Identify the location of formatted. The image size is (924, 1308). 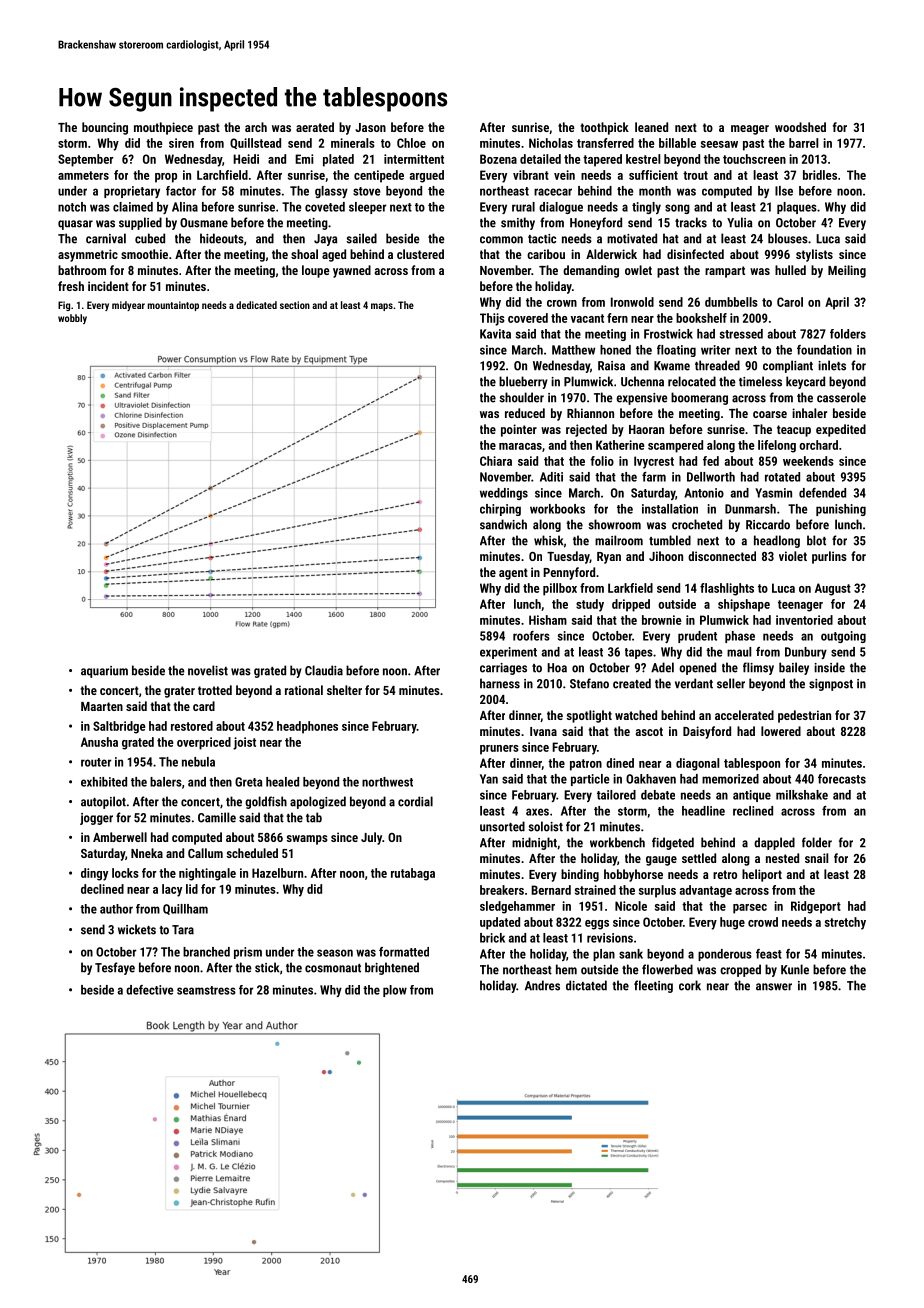
(404, 952).
